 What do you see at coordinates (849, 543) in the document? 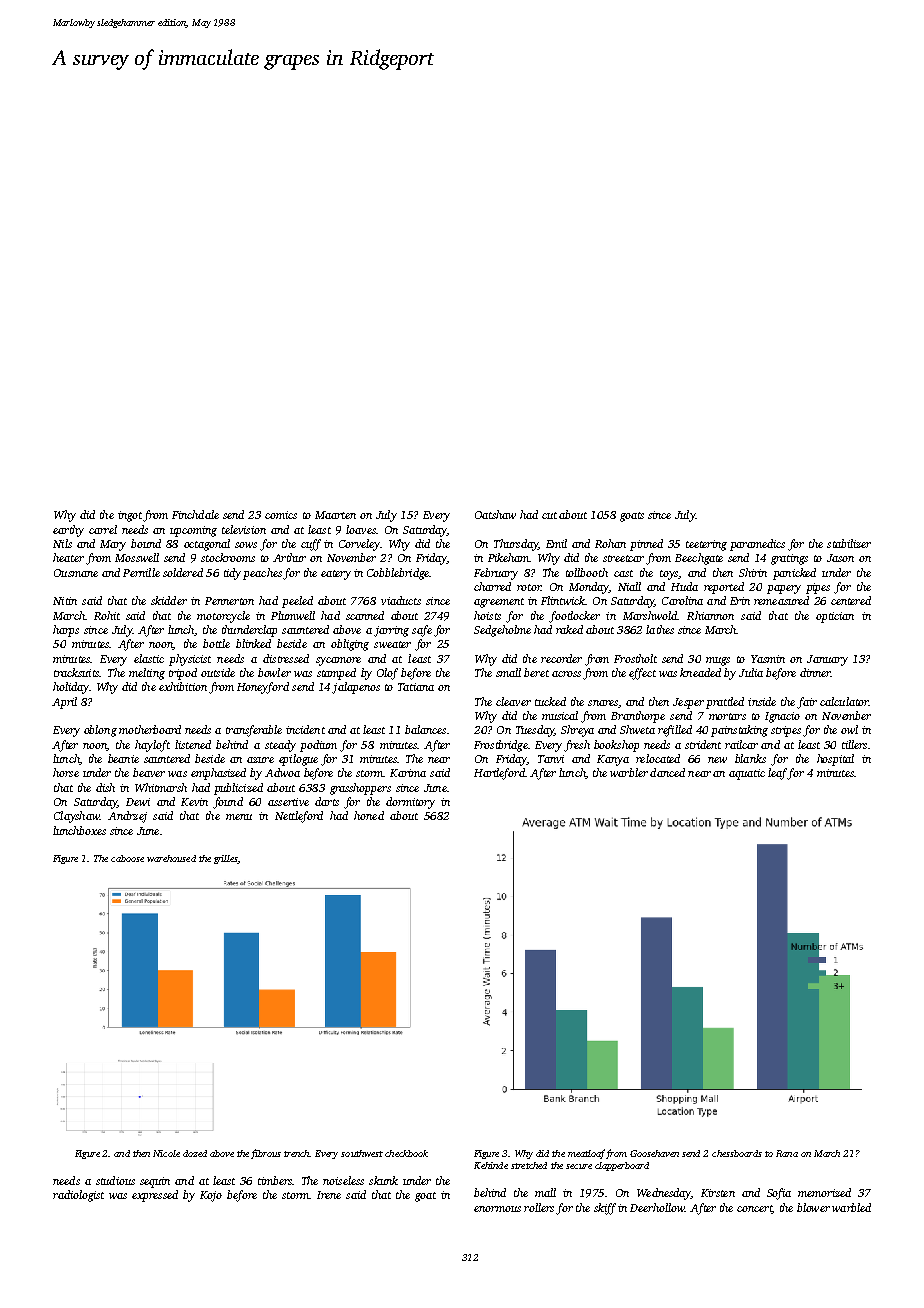
I see `stabilizer` at bounding box center [849, 543].
